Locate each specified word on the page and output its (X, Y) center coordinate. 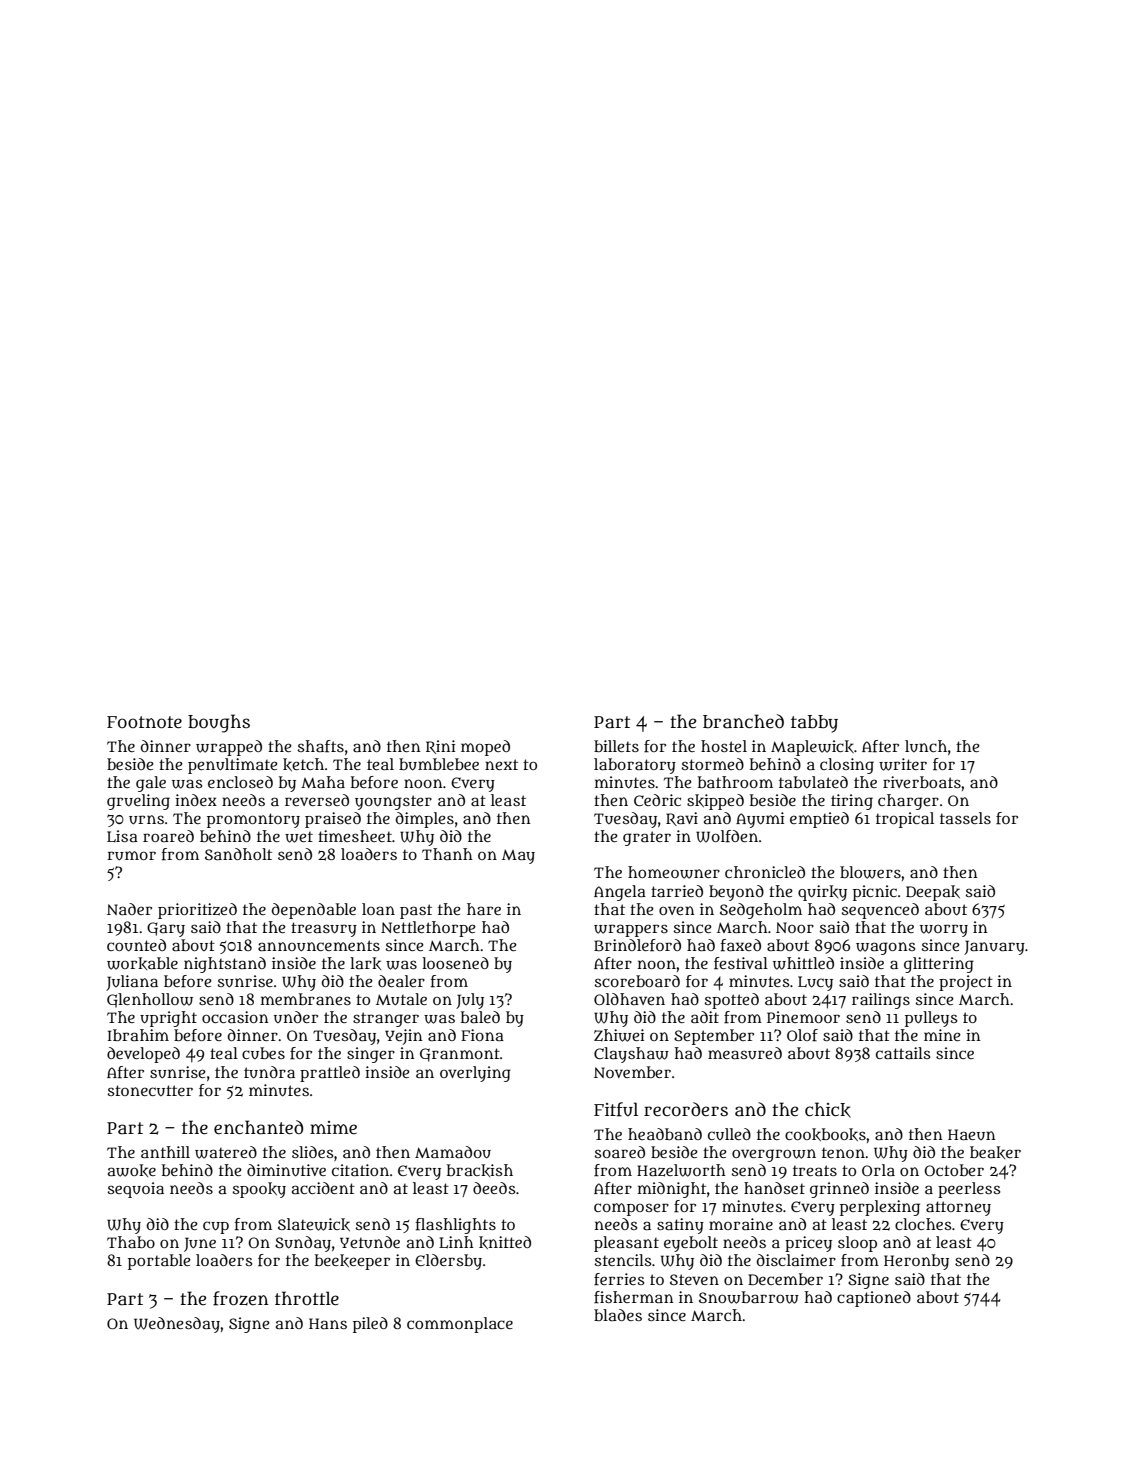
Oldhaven (629, 999)
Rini (440, 747)
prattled (330, 1074)
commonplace (460, 1325)
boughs (219, 723)
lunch (926, 746)
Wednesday (177, 1325)
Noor (795, 927)
